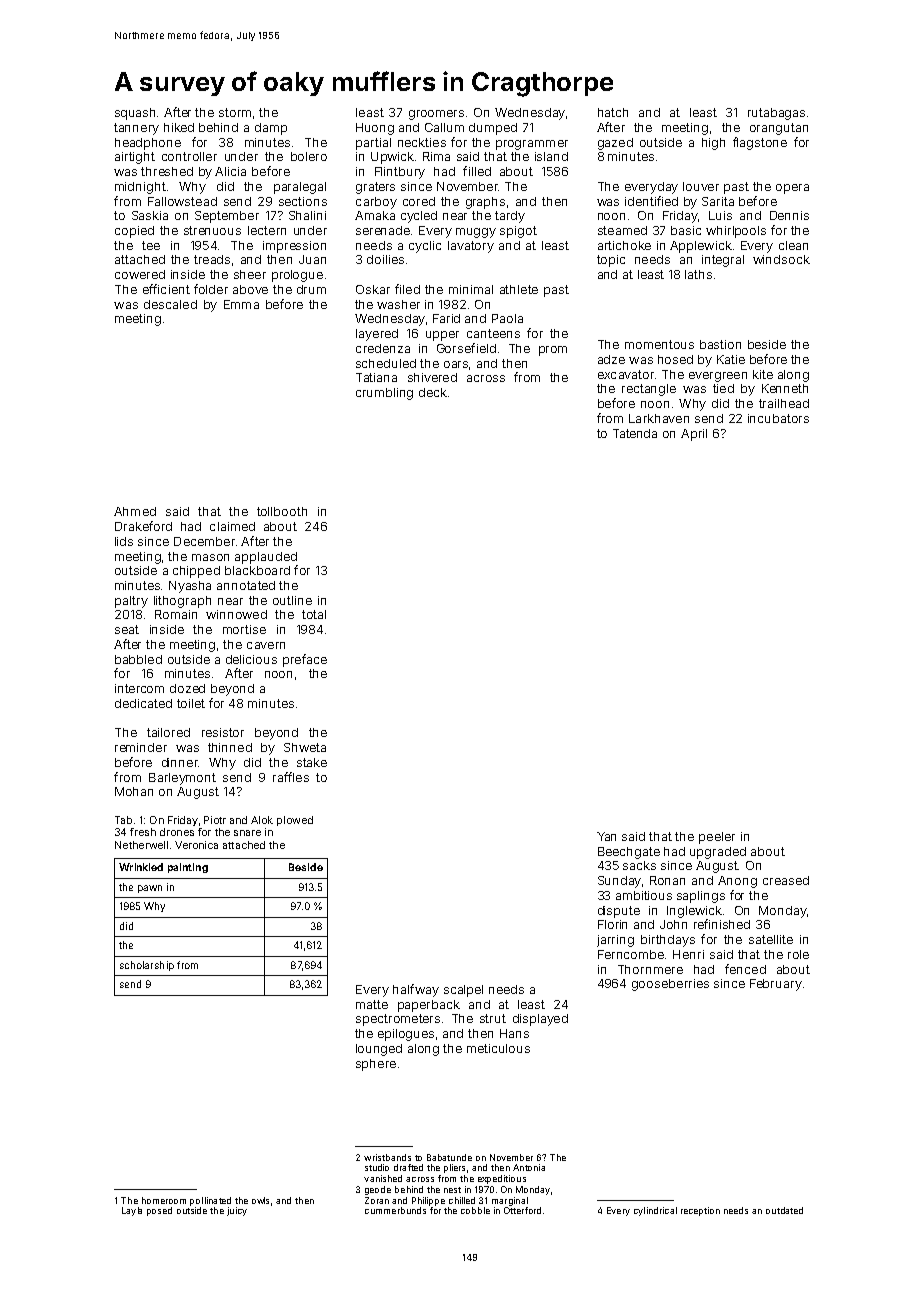  I want to click on posed, so click(159, 1211).
